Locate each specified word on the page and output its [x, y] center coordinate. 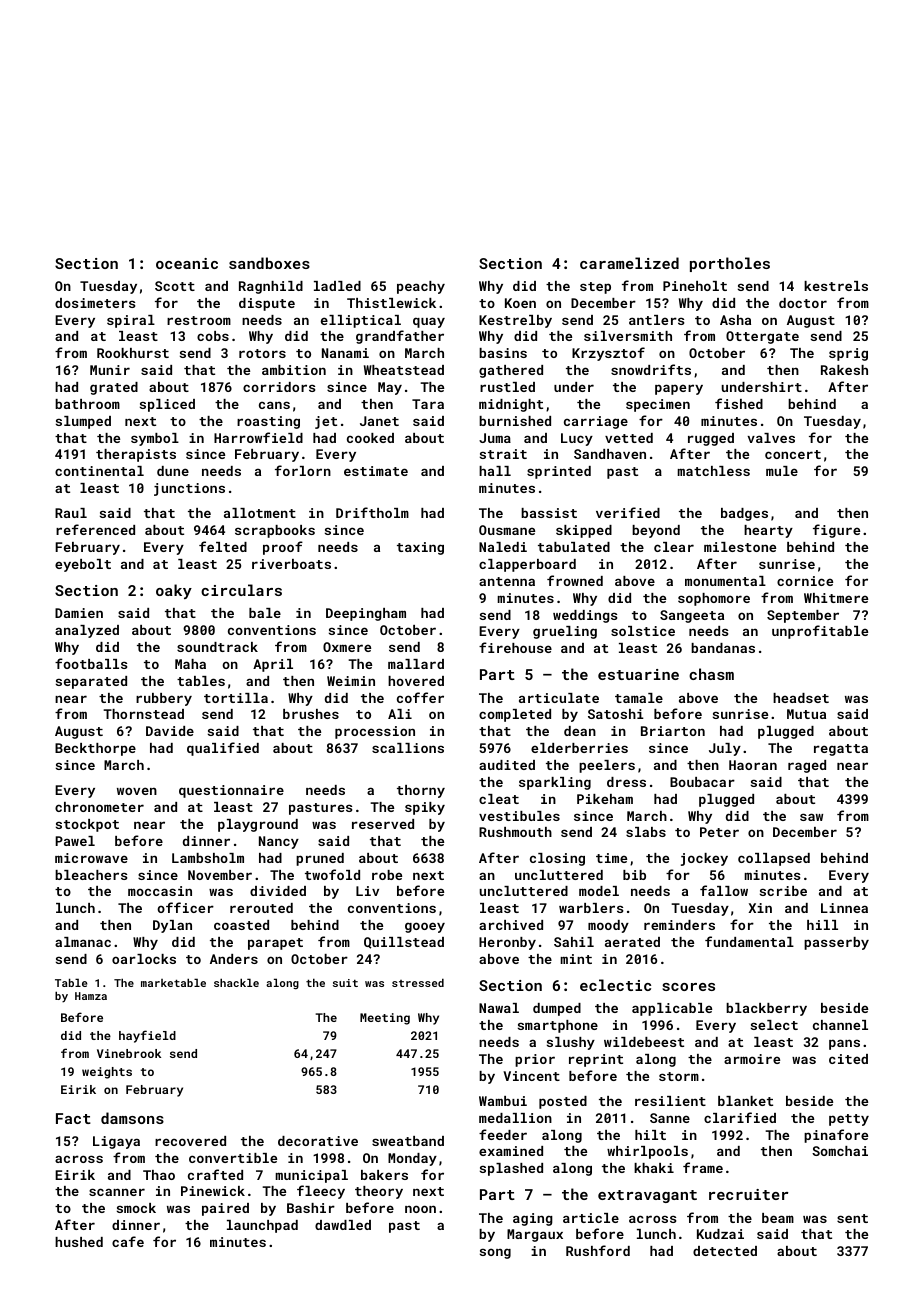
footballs [91, 663]
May [390, 388]
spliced [167, 405]
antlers [656, 320]
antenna [507, 581]
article [591, 1218]
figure [836, 531]
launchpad [262, 1226]
